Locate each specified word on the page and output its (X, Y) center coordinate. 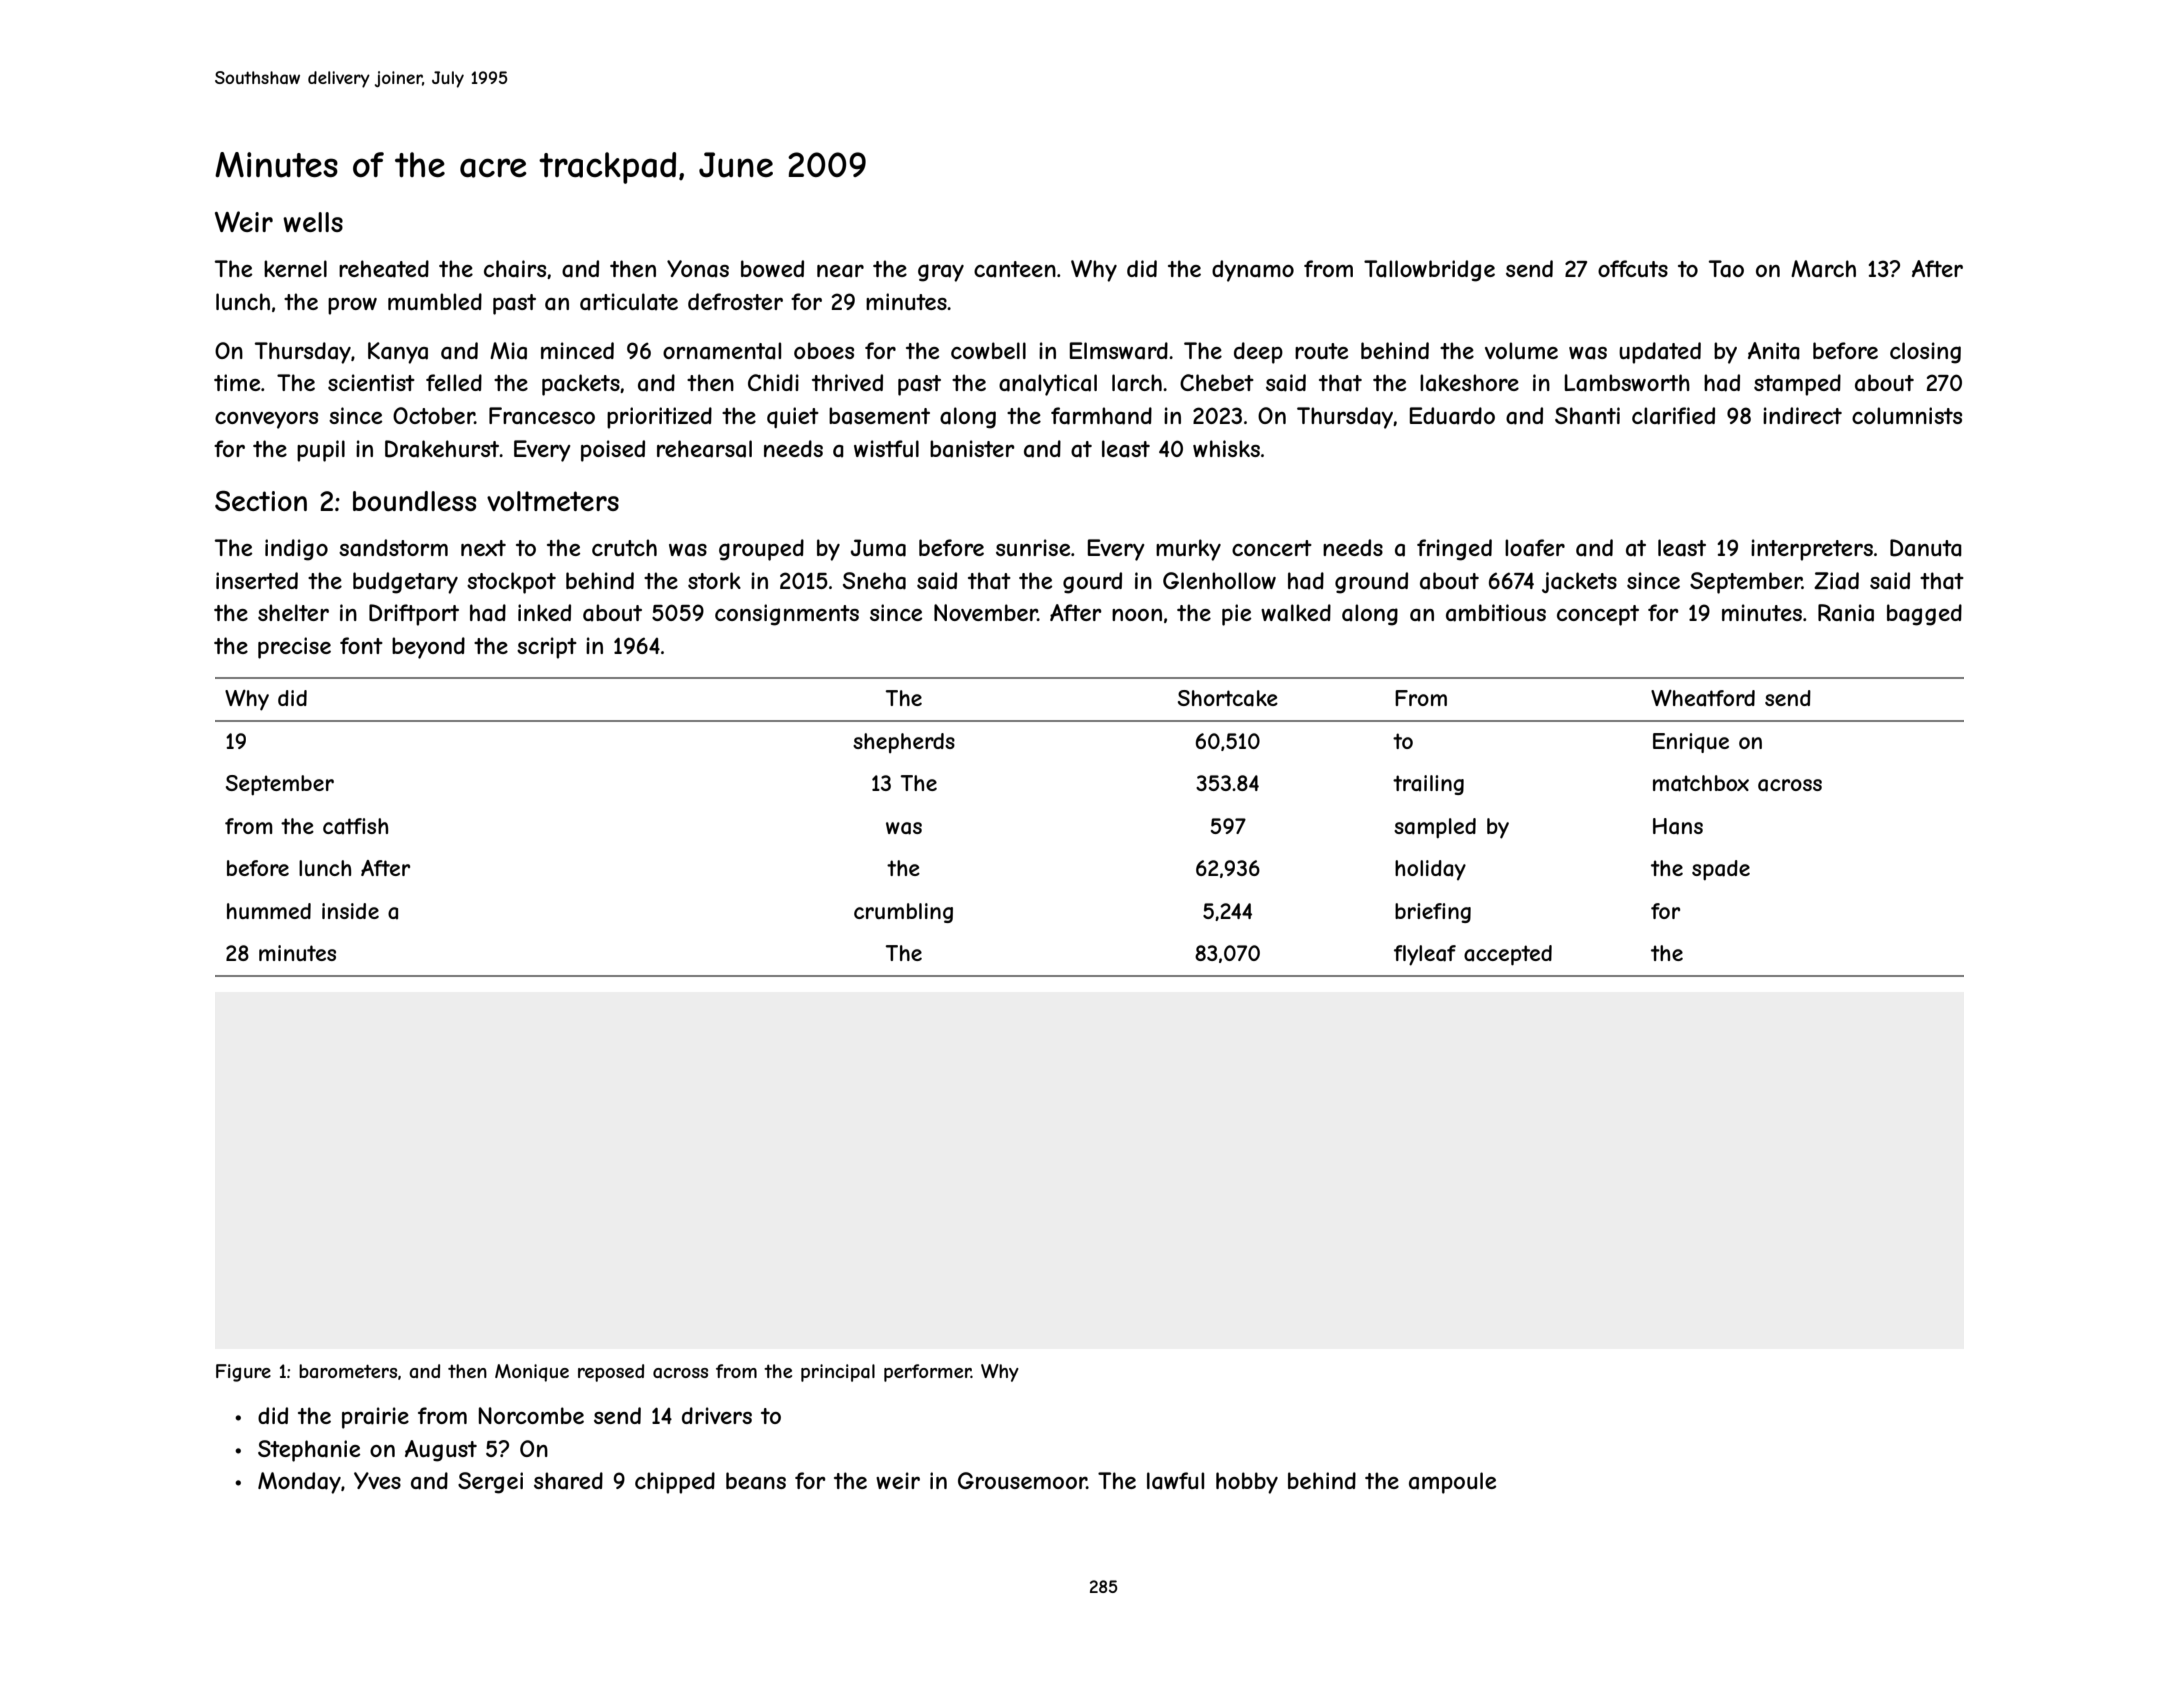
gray (941, 273)
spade (1721, 870)
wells (313, 222)
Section (261, 500)
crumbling (903, 913)
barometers (348, 1371)
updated (1660, 353)
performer (927, 1373)
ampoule (1452, 1483)
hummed (269, 911)
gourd (1092, 583)
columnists (1907, 415)
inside (350, 911)
